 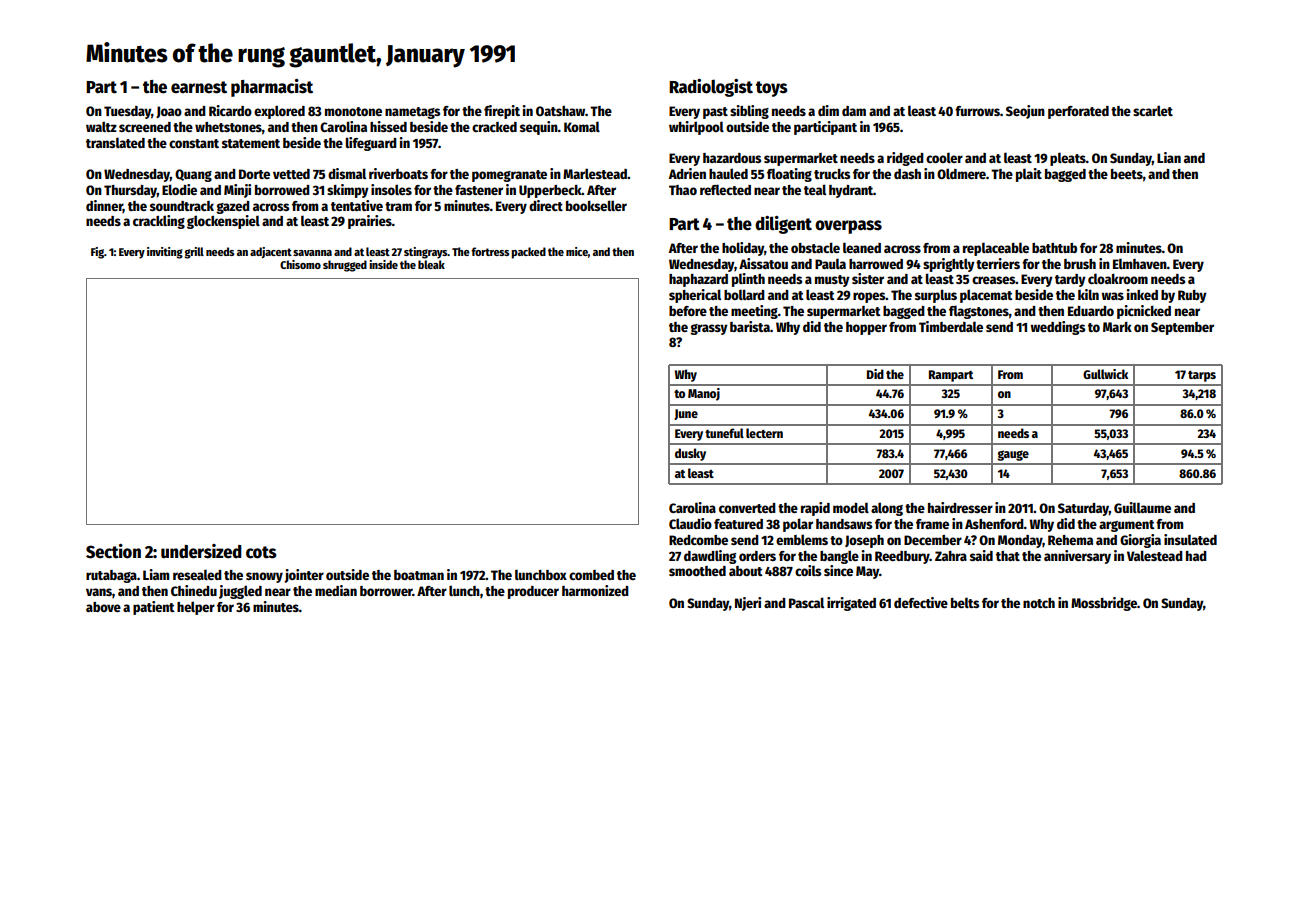 What do you see at coordinates (1078, 112) in the page?
I see `perforated` at bounding box center [1078, 112].
